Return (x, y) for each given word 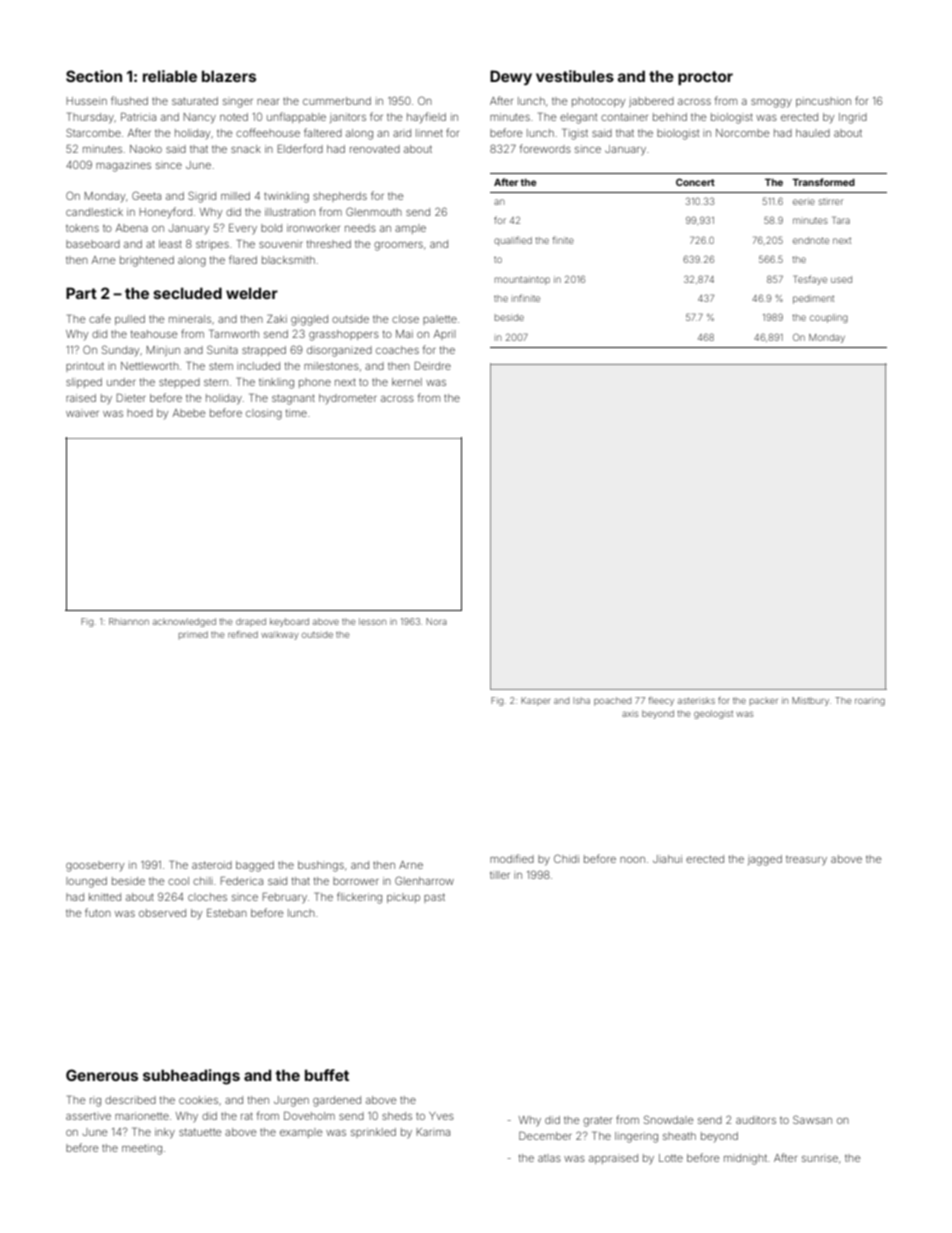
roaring (870, 701)
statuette (200, 1132)
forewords (545, 148)
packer (764, 701)
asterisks (696, 700)
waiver (82, 414)
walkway (280, 635)
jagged (765, 860)
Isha (581, 700)
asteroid (212, 865)
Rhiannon (129, 621)
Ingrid (853, 118)
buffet (327, 1075)
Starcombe (93, 132)
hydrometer (348, 399)
